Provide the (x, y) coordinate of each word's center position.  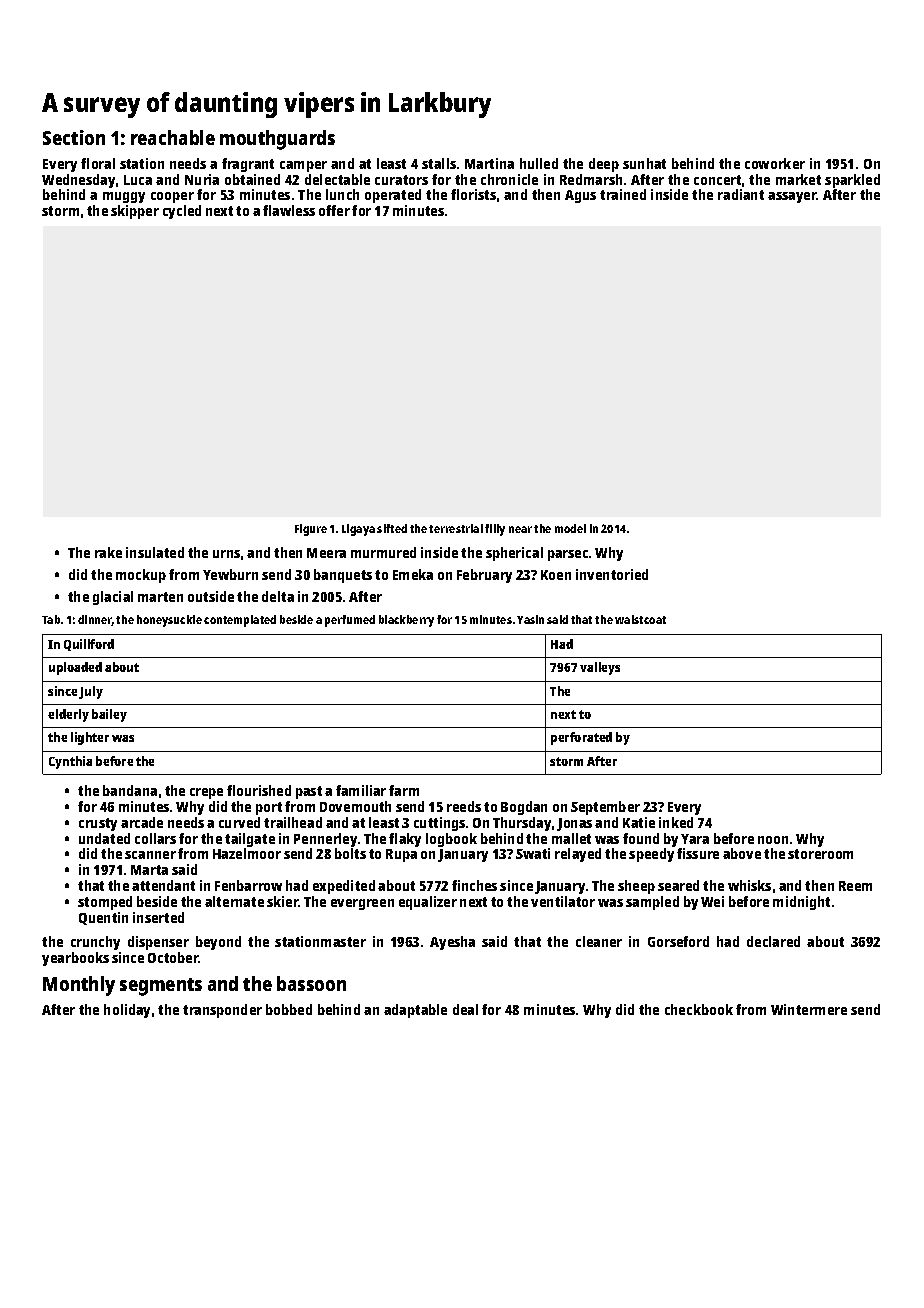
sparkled (852, 181)
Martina (489, 163)
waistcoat (640, 619)
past (309, 792)
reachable (173, 137)
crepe (206, 793)
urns (226, 554)
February (484, 576)
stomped (105, 903)
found (641, 838)
